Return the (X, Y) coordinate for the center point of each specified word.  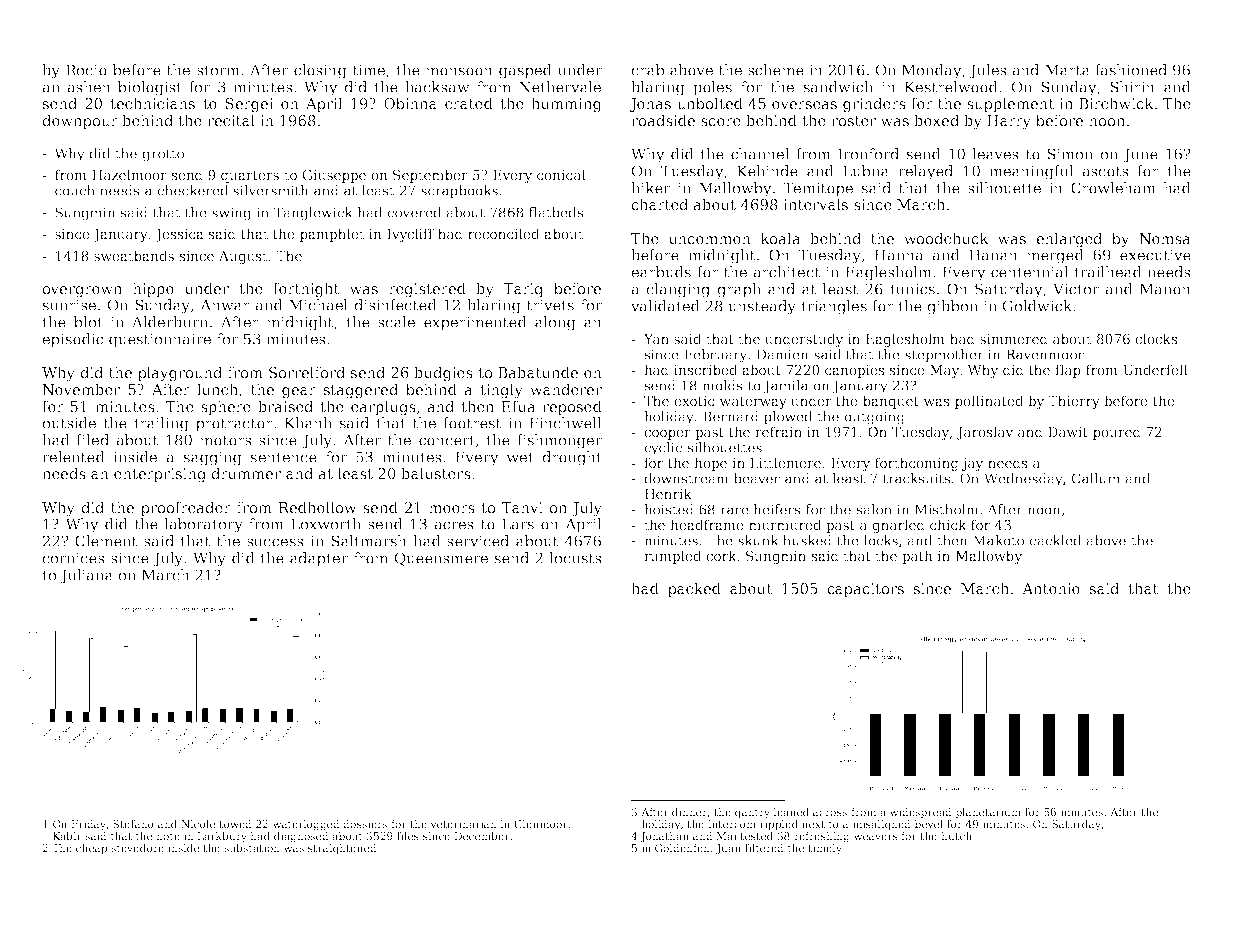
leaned (791, 812)
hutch (956, 836)
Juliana (86, 576)
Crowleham (1113, 188)
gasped (525, 71)
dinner (690, 813)
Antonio (1051, 588)
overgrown (82, 291)
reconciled (504, 233)
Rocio (86, 70)
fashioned (1131, 70)
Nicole (198, 824)
